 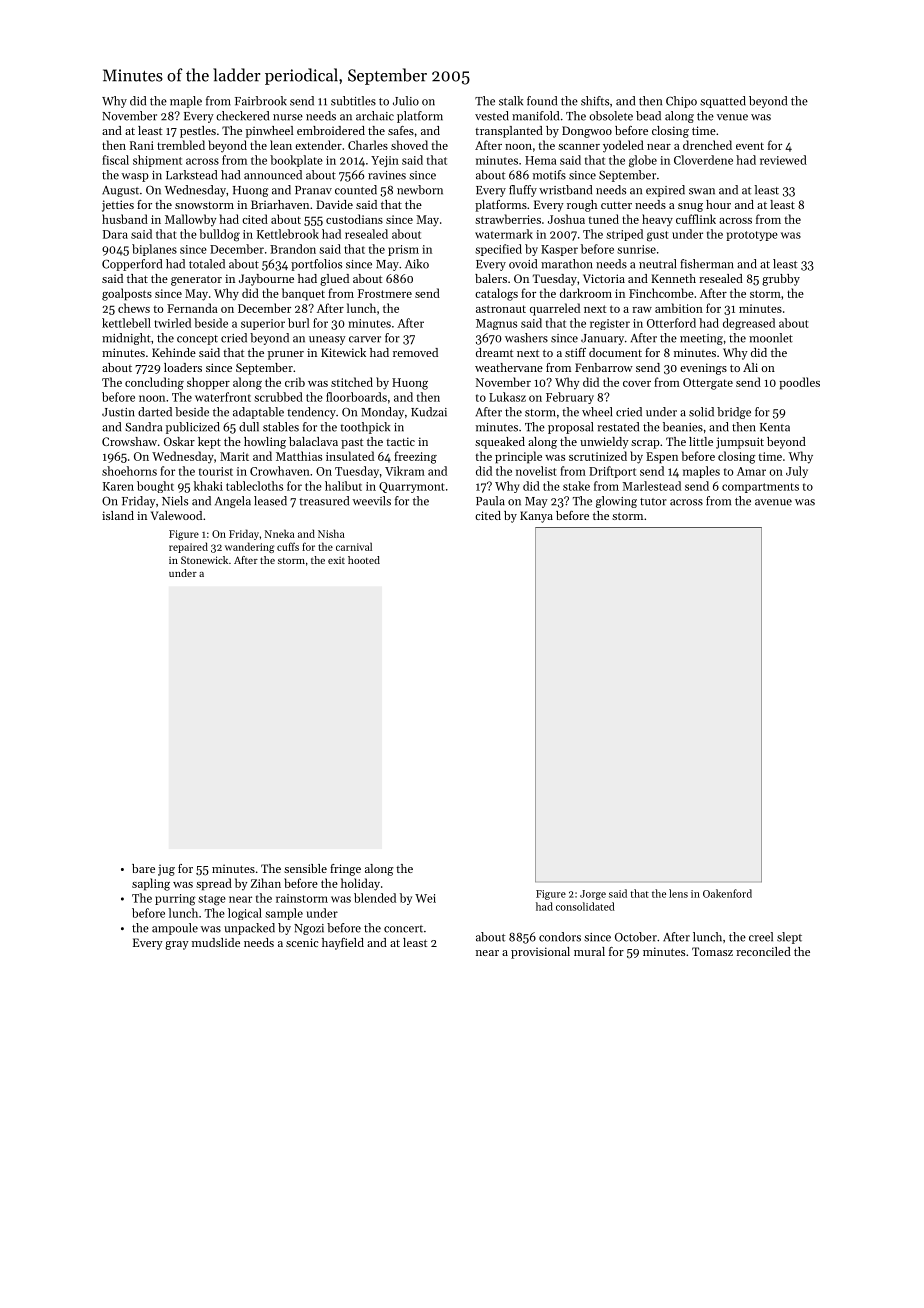 What do you see at coordinates (595, 101) in the image?
I see `shifts` at bounding box center [595, 101].
